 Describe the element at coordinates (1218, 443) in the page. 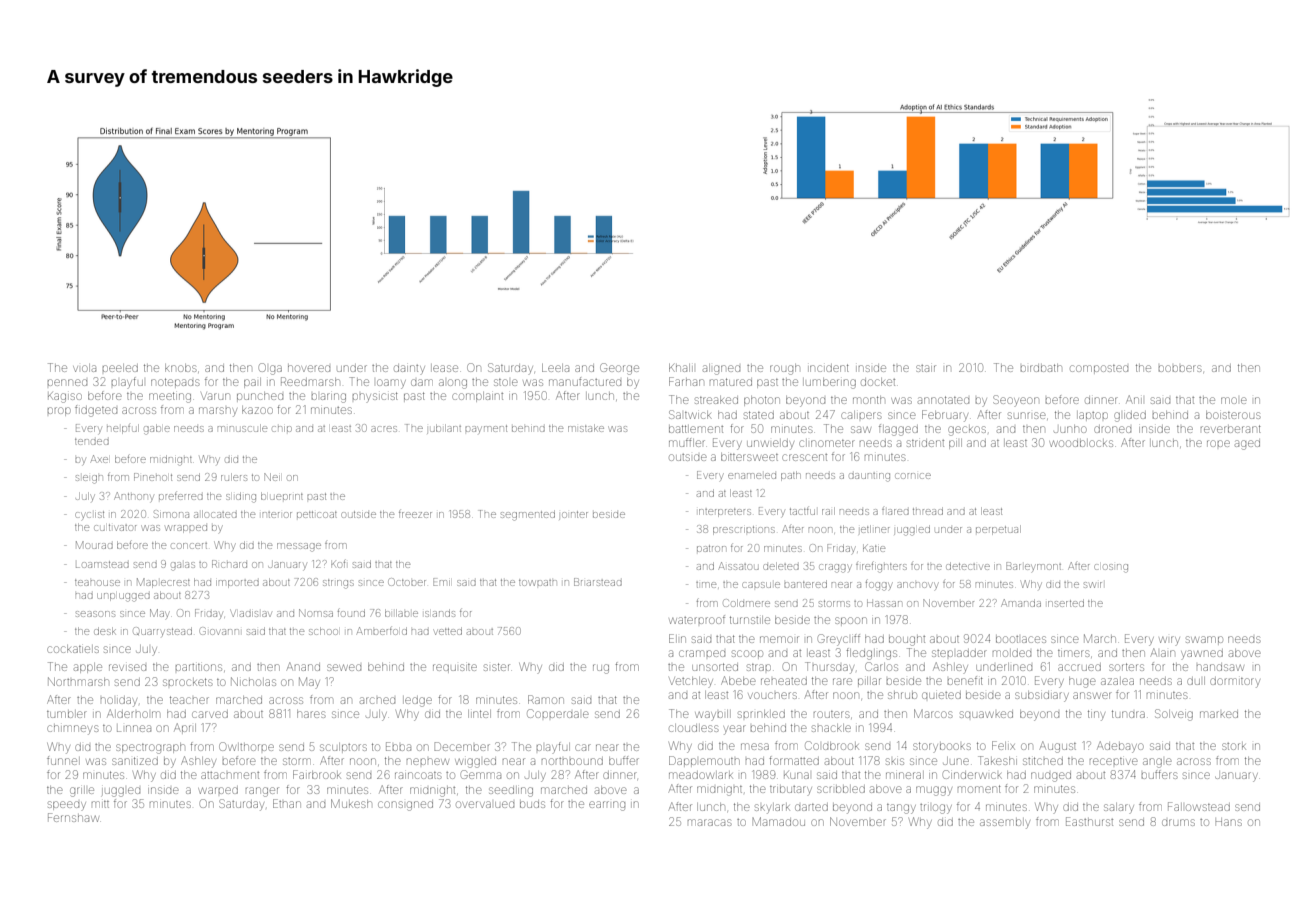

I see `rope` at that location.
